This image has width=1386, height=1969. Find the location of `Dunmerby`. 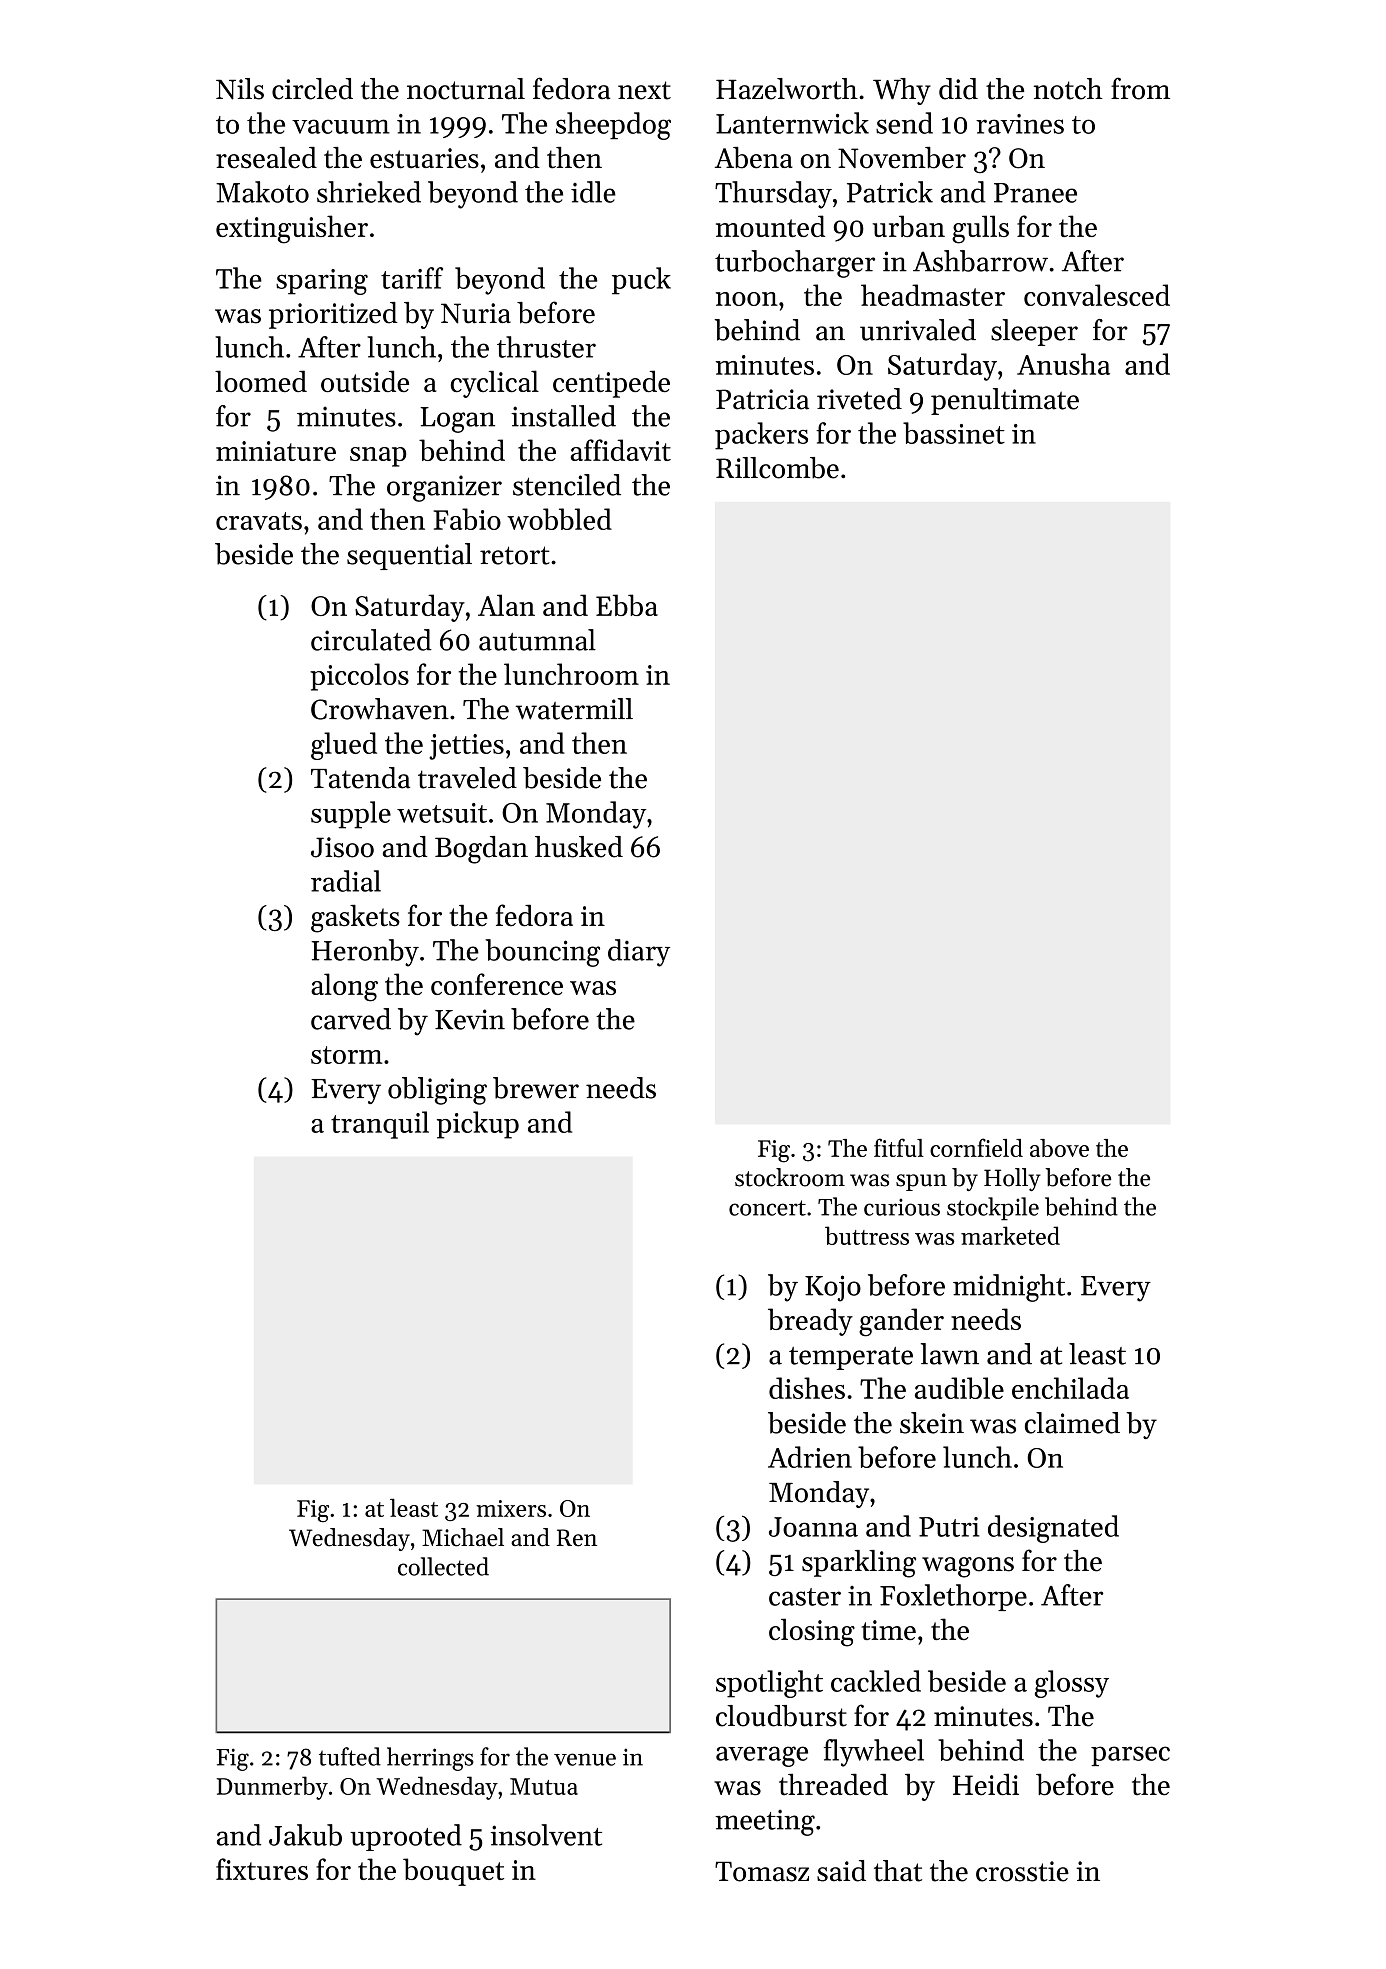

Dunmerby is located at coordinates (272, 1788).
